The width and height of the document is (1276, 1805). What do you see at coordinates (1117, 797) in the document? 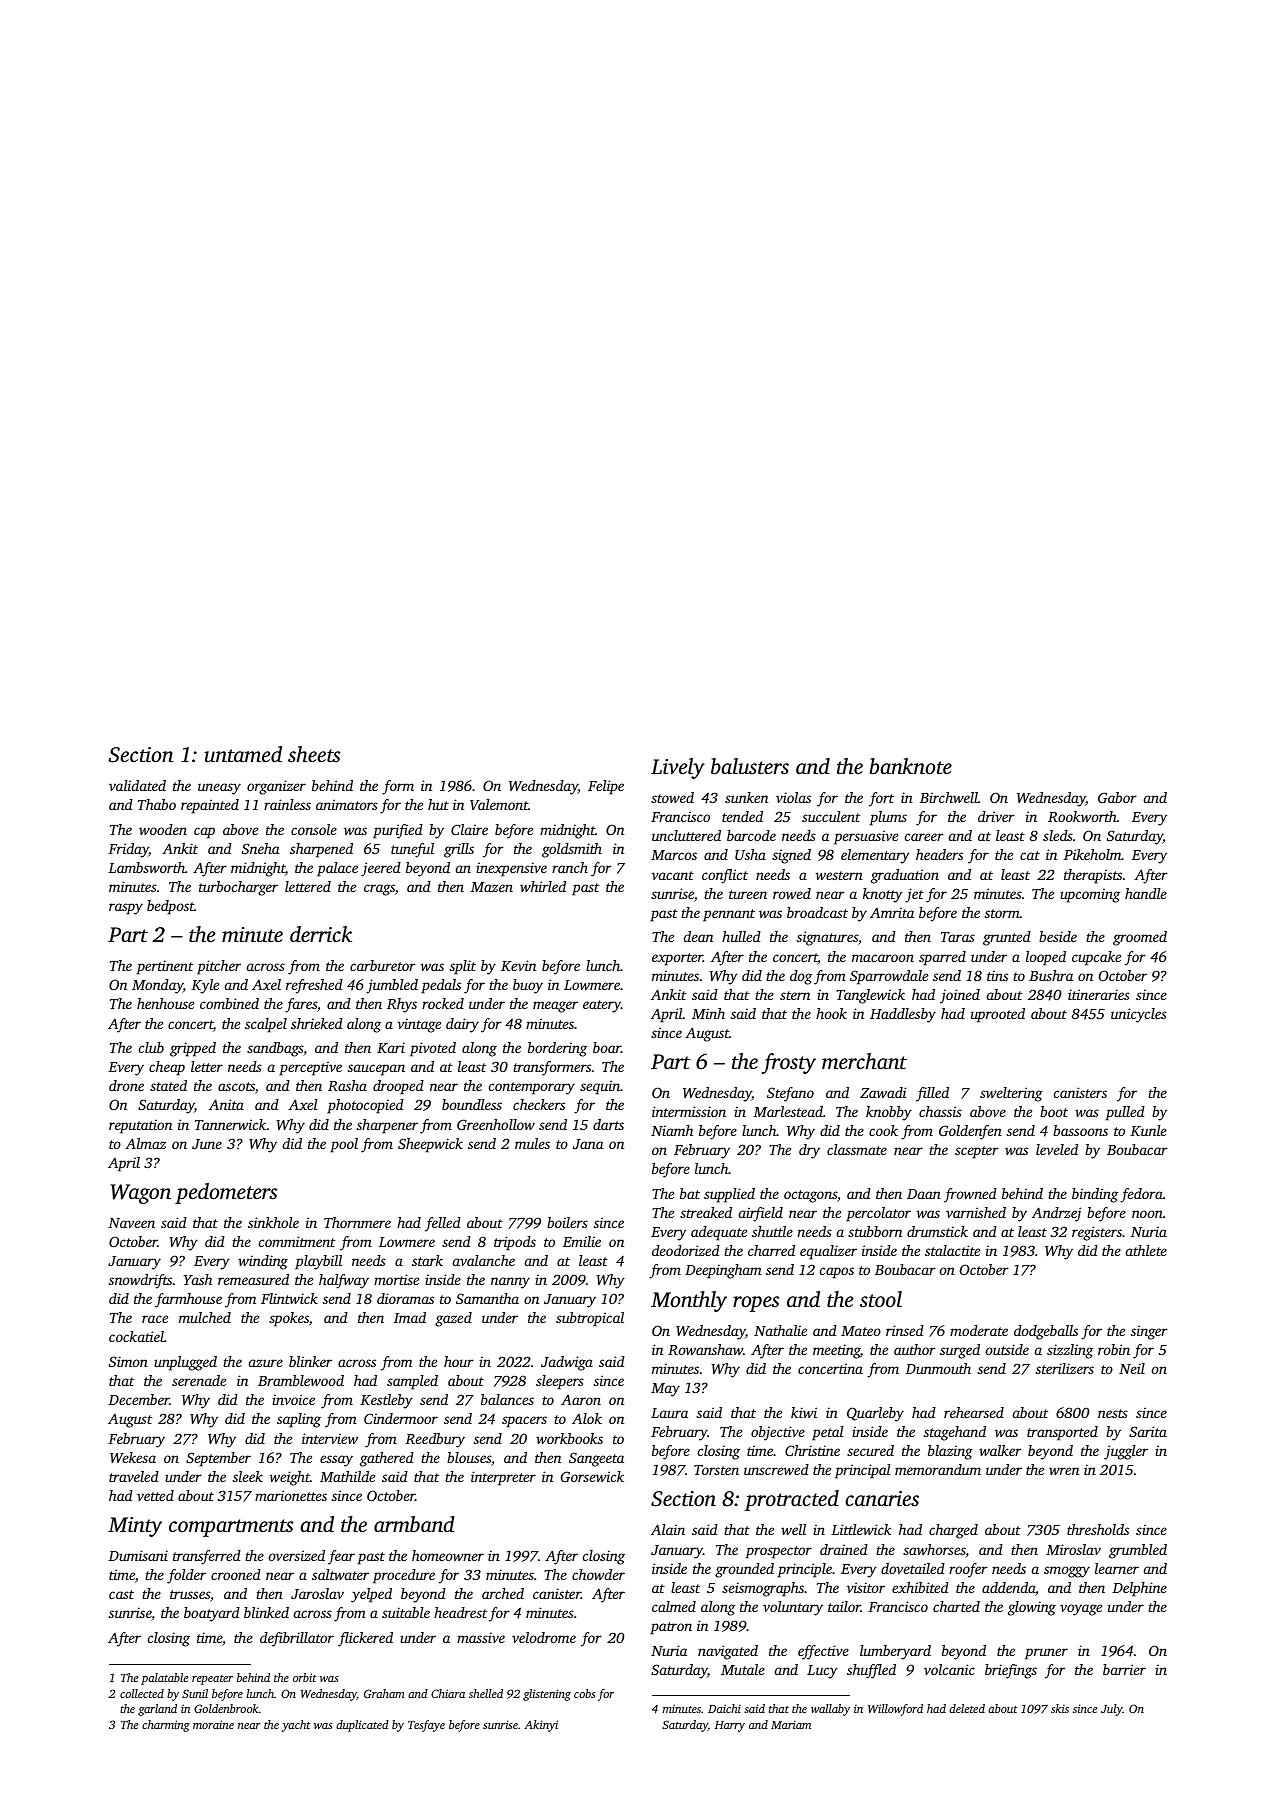
I see `Gabor` at bounding box center [1117, 797].
